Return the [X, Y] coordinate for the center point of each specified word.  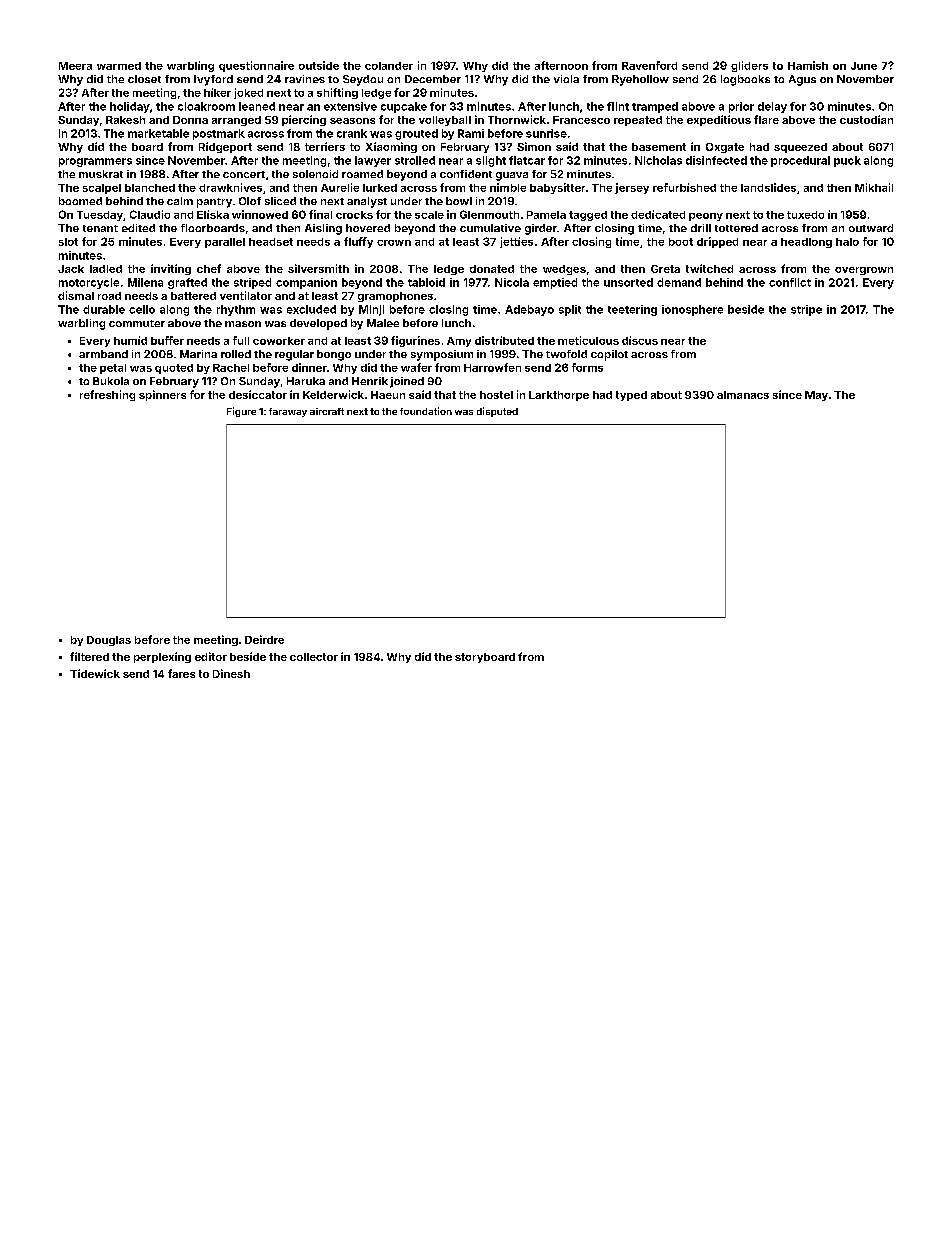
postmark [219, 134]
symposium [442, 355]
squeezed [800, 148]
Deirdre [264, 639]
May [816, 396]
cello [142, 309]
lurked [380, 188]
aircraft [327, 411]
